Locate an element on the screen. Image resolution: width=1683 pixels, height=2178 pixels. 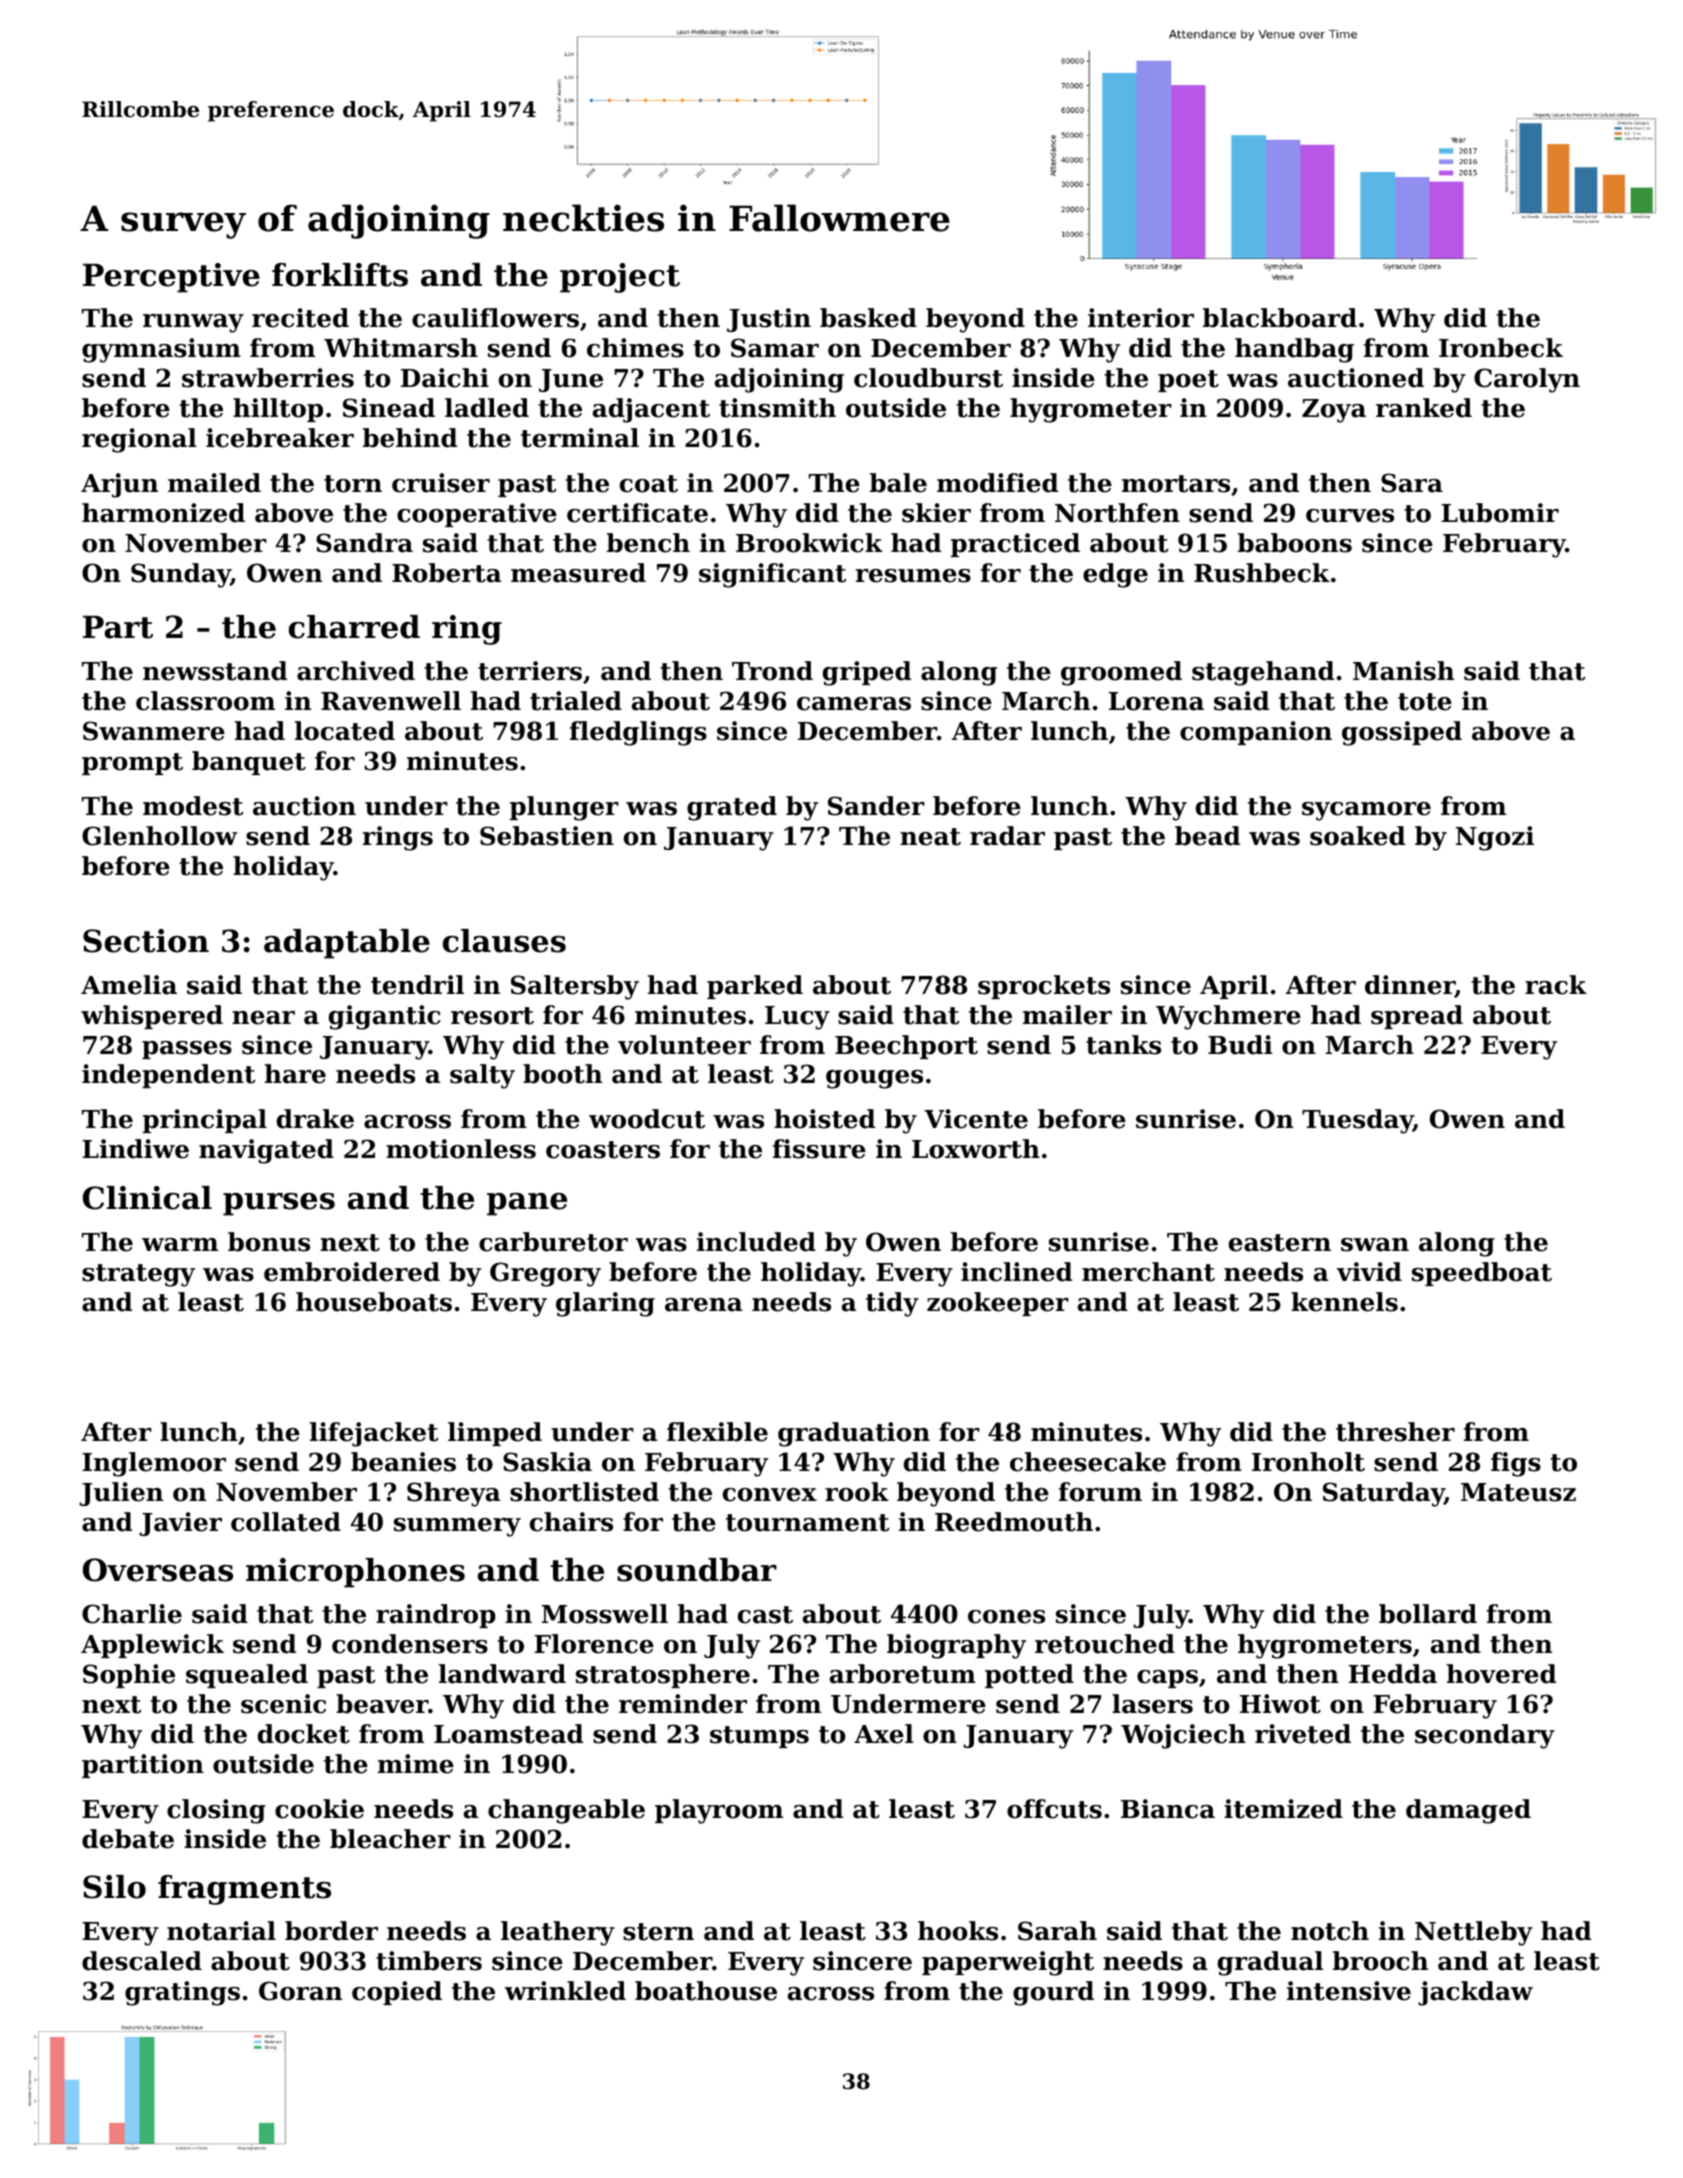
Lubomir is located at coordinates (1500, 513).
